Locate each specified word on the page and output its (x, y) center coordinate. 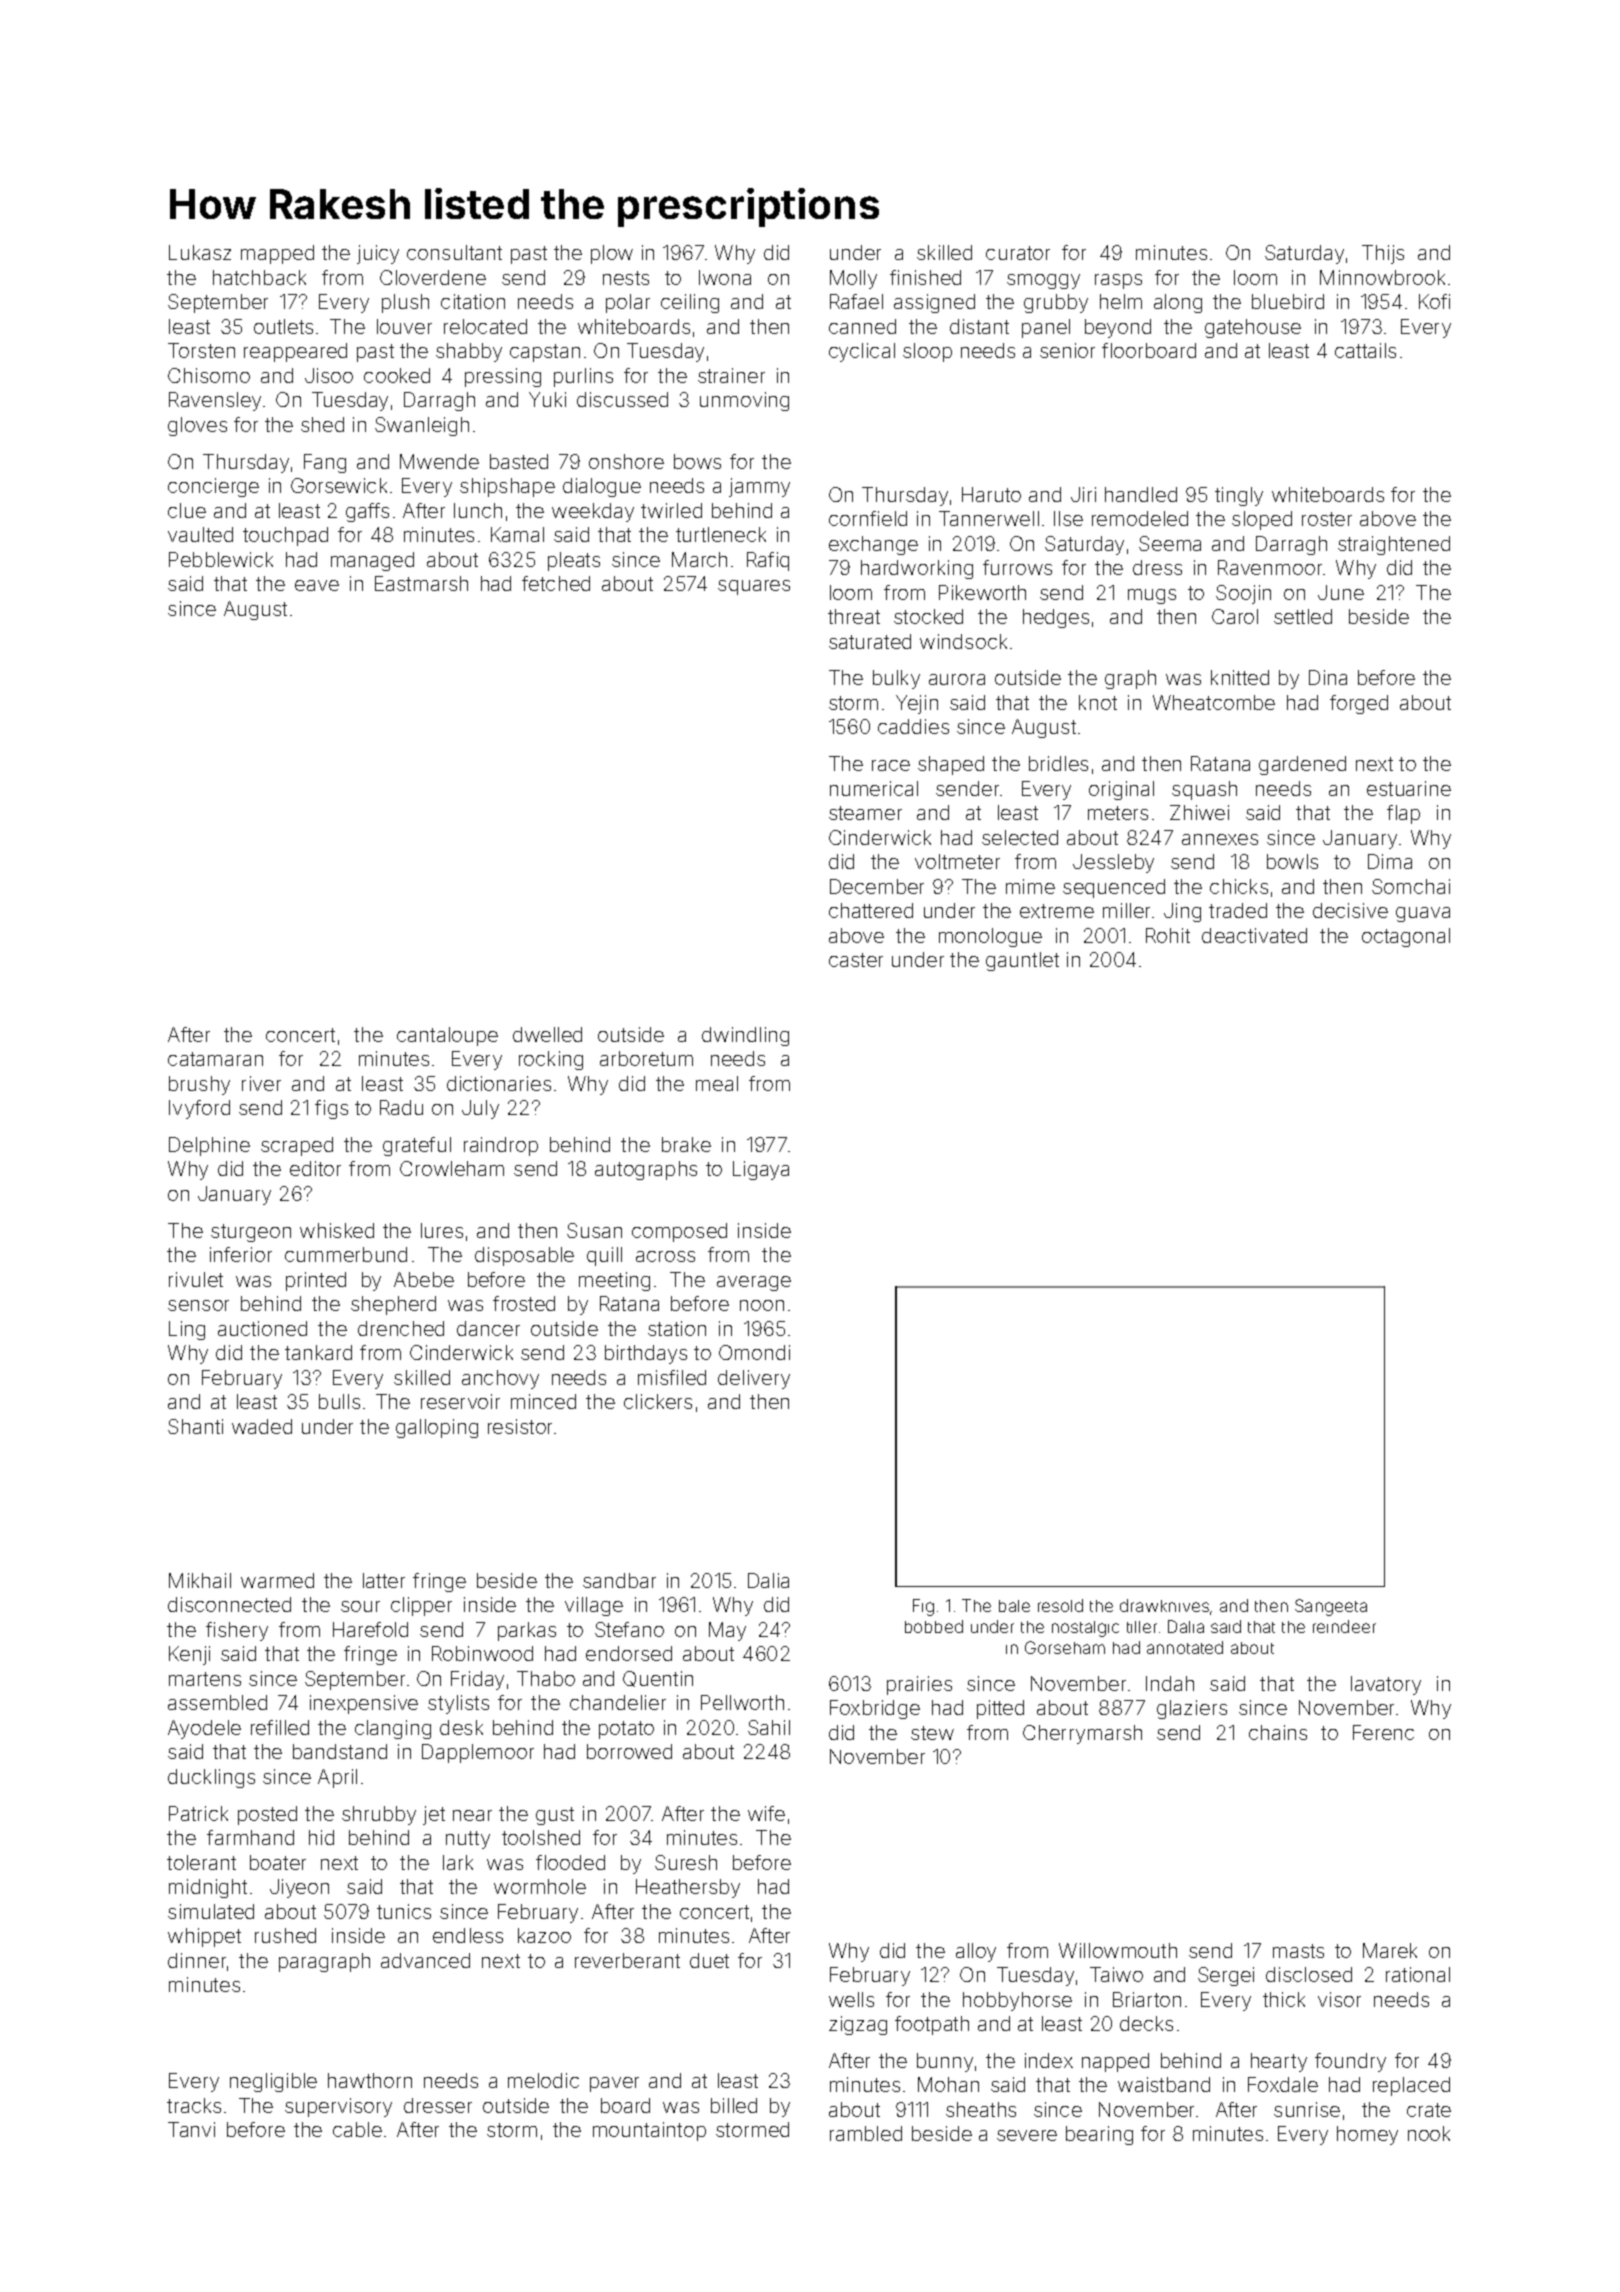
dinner (197, 1960)
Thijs (1383, 254)
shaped (951, 765)
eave (317, 585)
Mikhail (200, 1580)
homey (1367, 2135)
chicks (1239, 886)
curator (1018, 253)
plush (405, 303)
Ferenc (1383, 1732)
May (727, 1631)
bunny (945, 2062)
